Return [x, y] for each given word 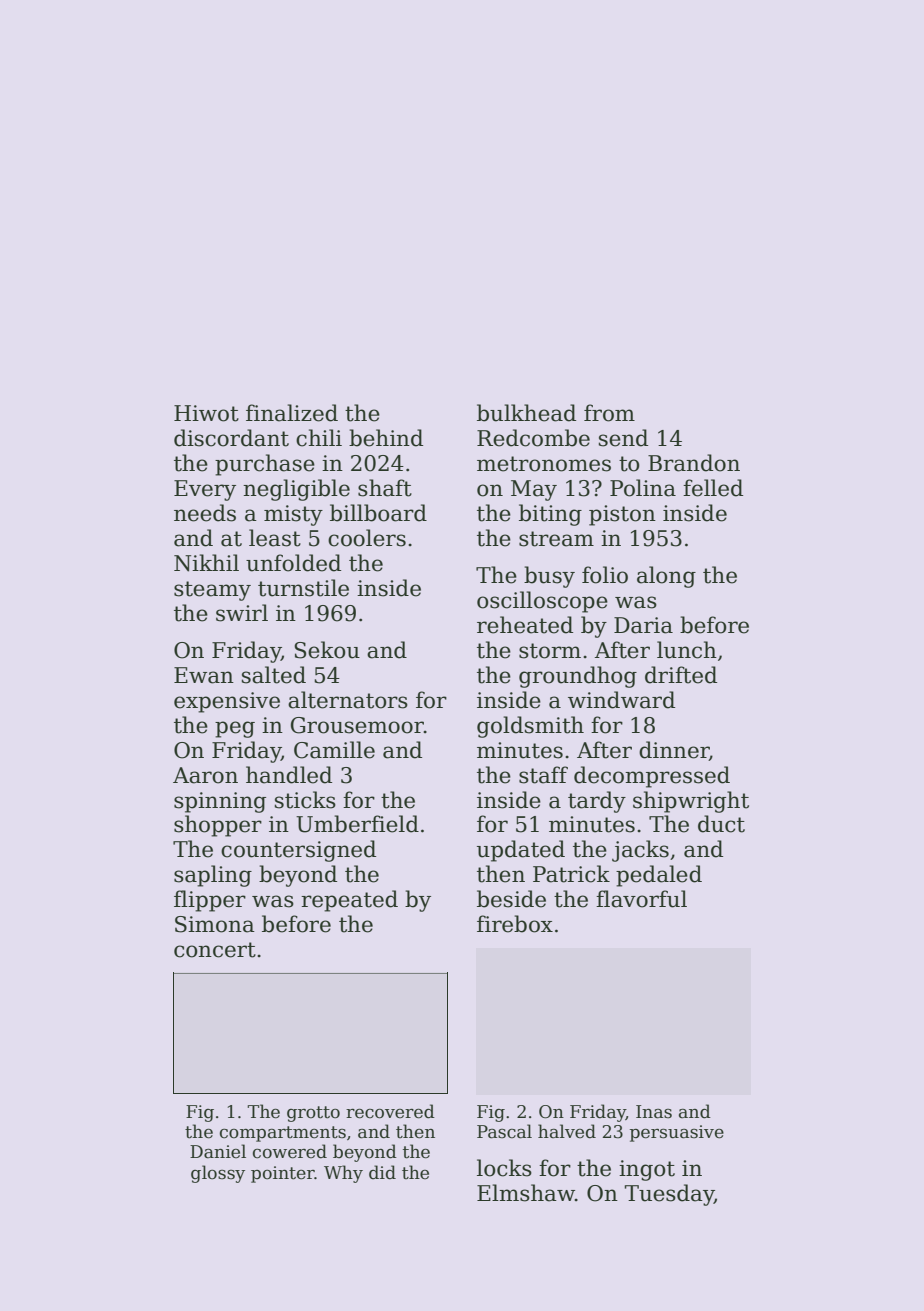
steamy [212, 591]
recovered [390, 1111]
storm [550, 651]
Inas [654, 1112]
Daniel [218, 1151]
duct [721, 824]
